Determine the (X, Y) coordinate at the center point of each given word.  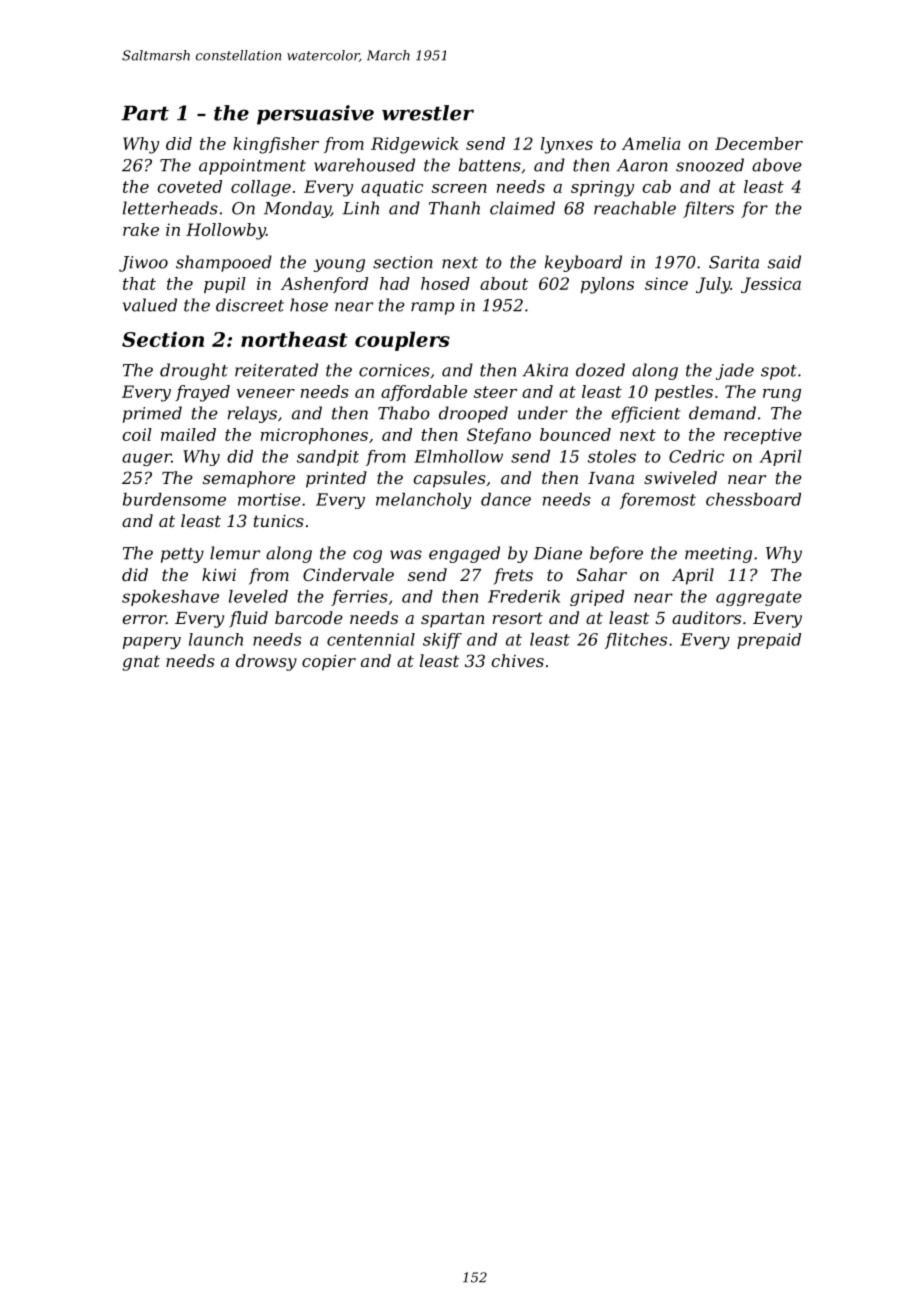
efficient (646, 414)
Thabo (404, 413)
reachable (635, 208)
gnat (141, 663)
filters (708, 209)
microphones (314, 436)
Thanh (454, 208)
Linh (361, 208)
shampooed (224, 263)
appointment (252, 167)
